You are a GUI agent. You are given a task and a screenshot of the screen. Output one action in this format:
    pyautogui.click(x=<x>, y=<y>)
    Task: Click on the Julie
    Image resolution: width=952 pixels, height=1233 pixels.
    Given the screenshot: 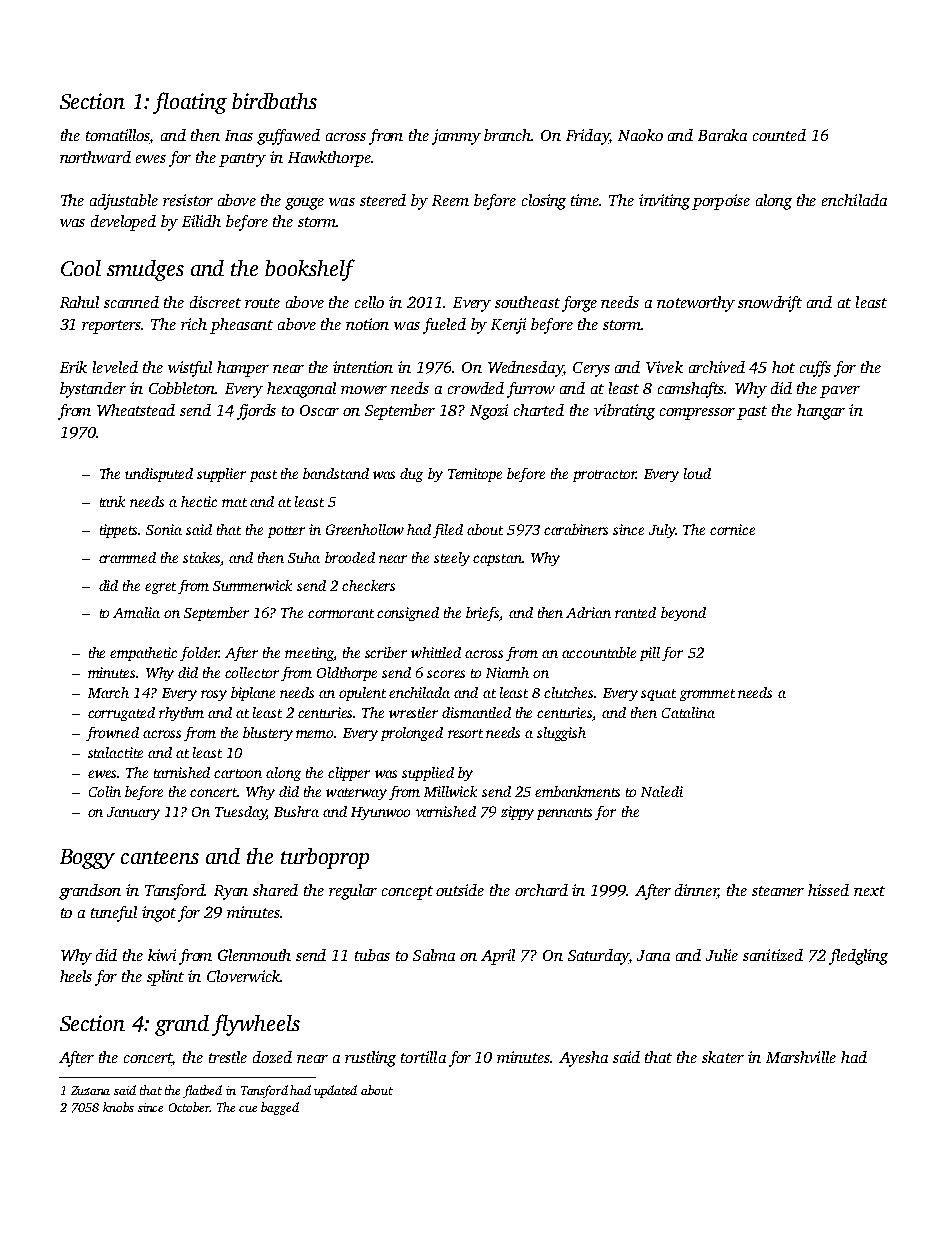 What is the action you would take?
    pyautogui.click(x=722, y=955)
